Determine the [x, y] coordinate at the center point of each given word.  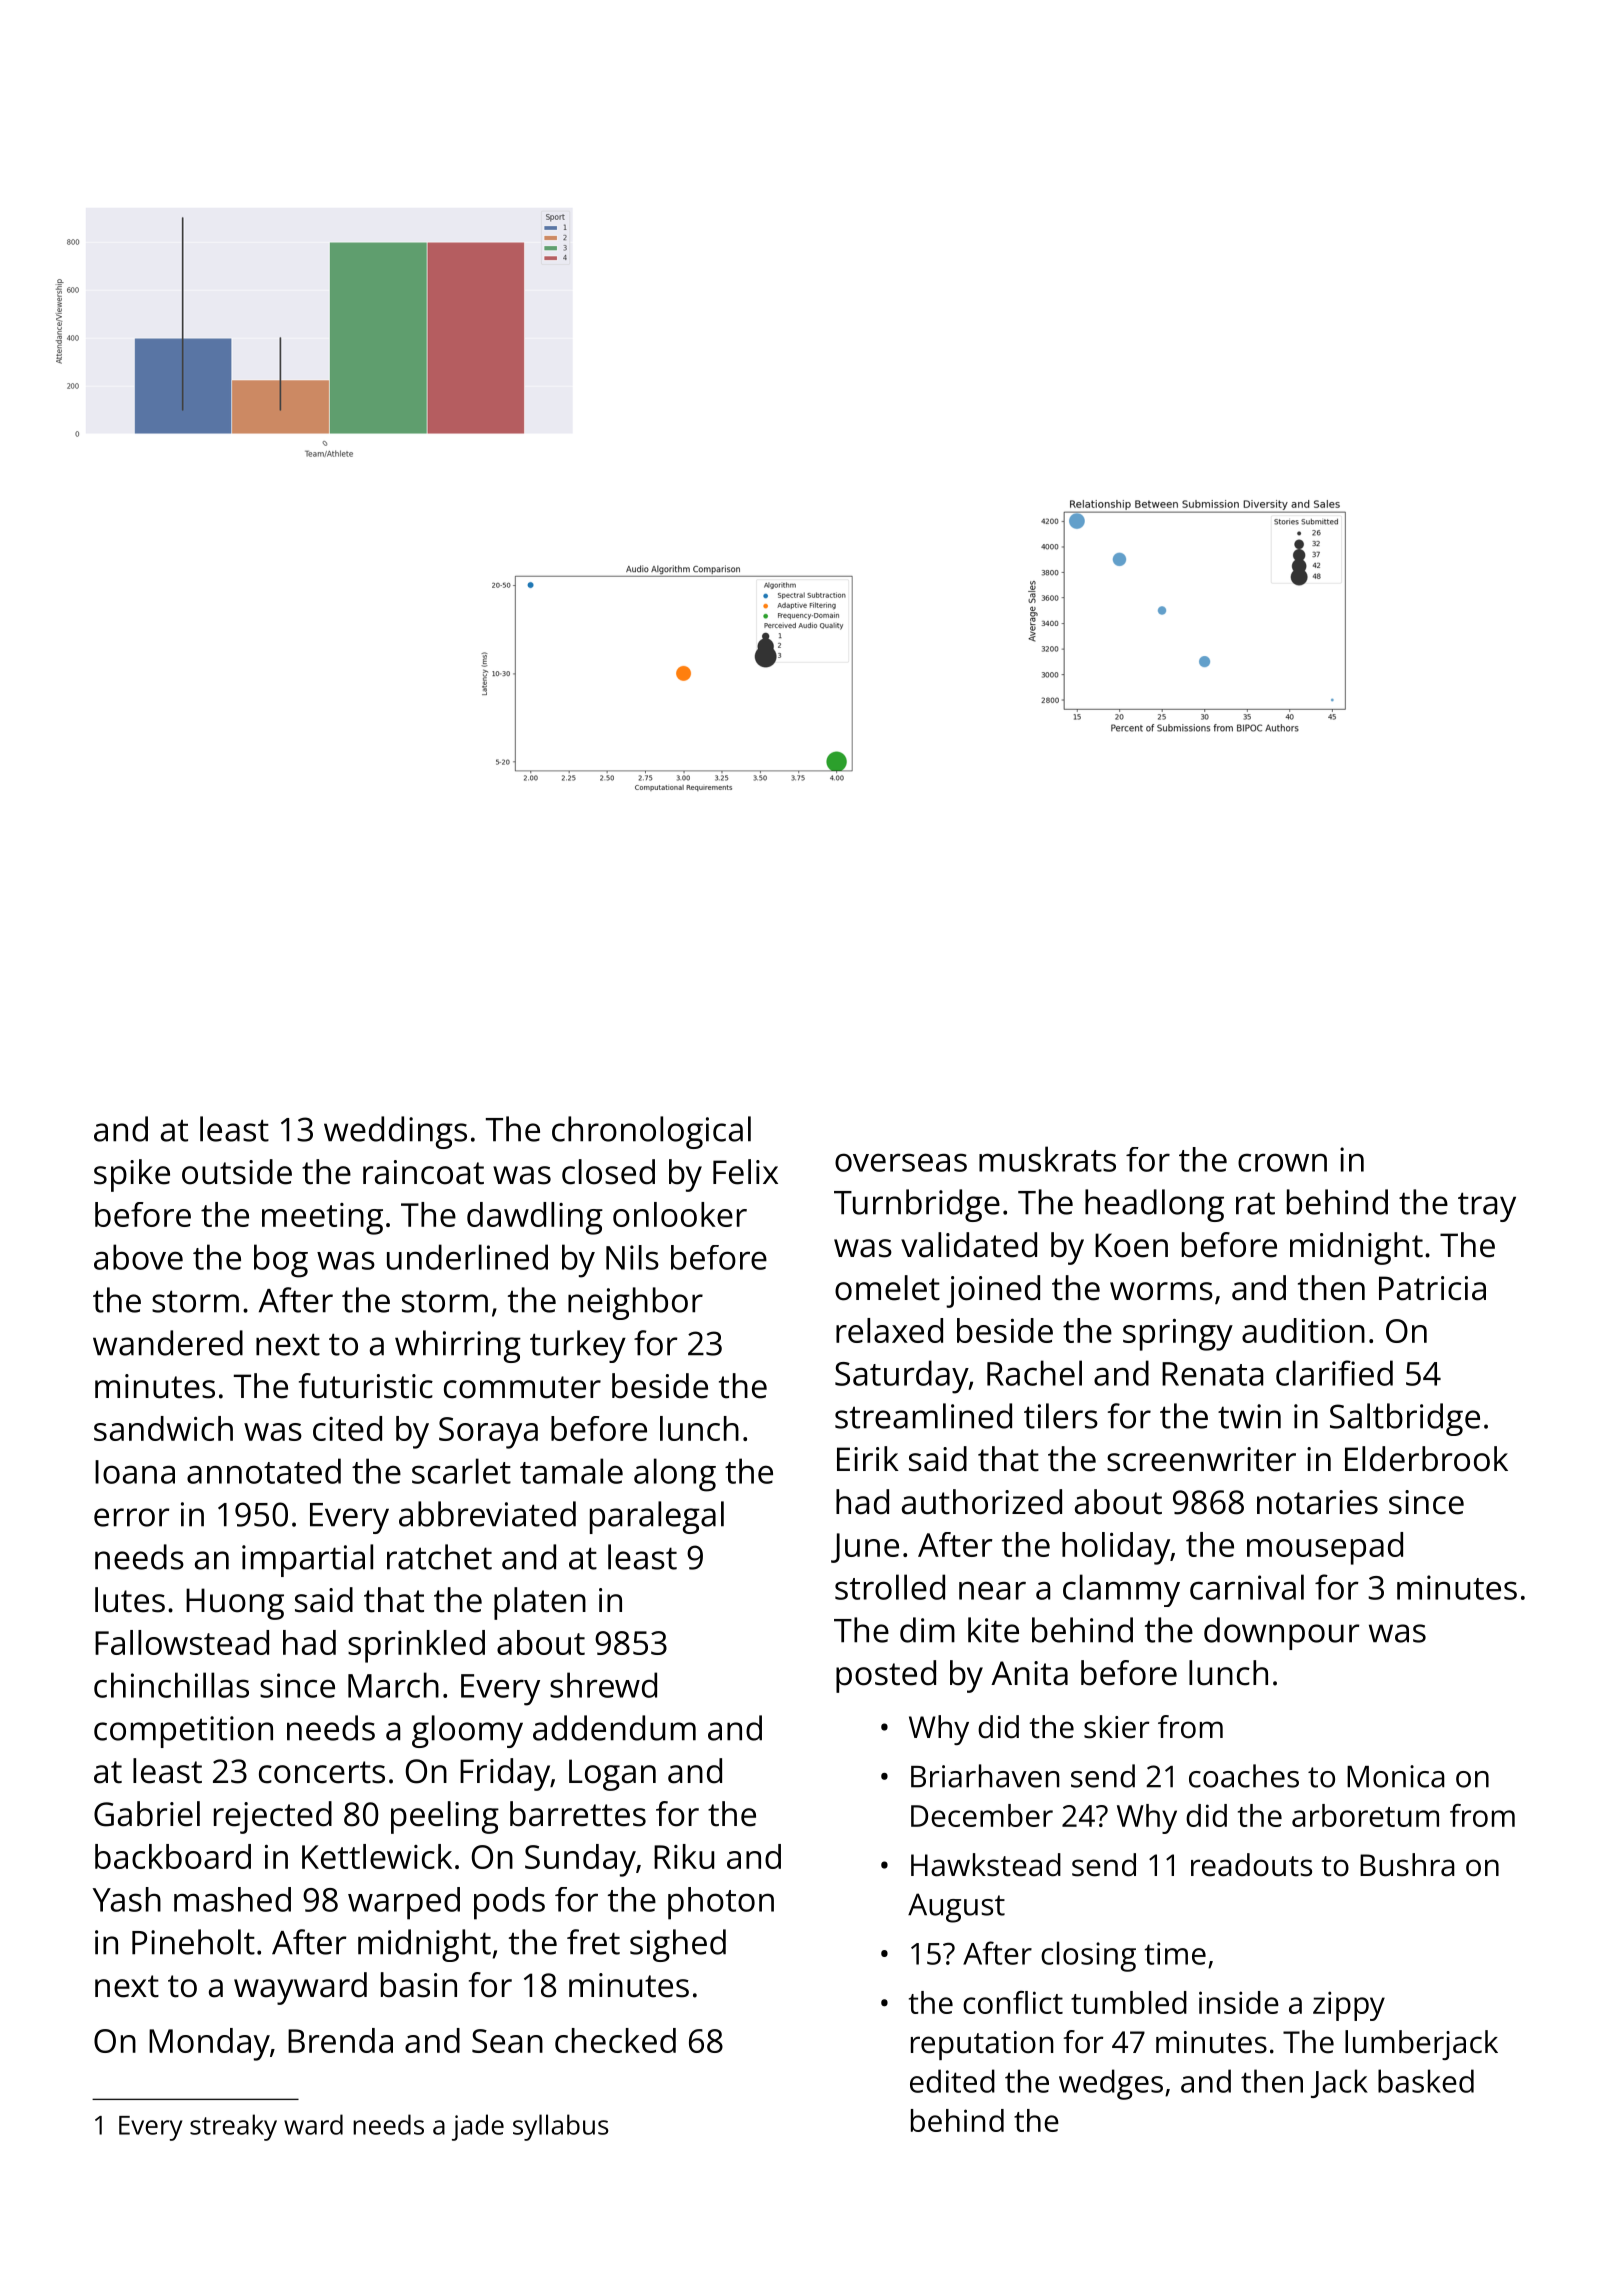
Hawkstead [986, 1865]
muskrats [1047, 1159]
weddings [395, 1132]
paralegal [657, 1517]
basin [419, 1985]
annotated [264, 1471]
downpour [1281, 1633]
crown [1282, 1162]
